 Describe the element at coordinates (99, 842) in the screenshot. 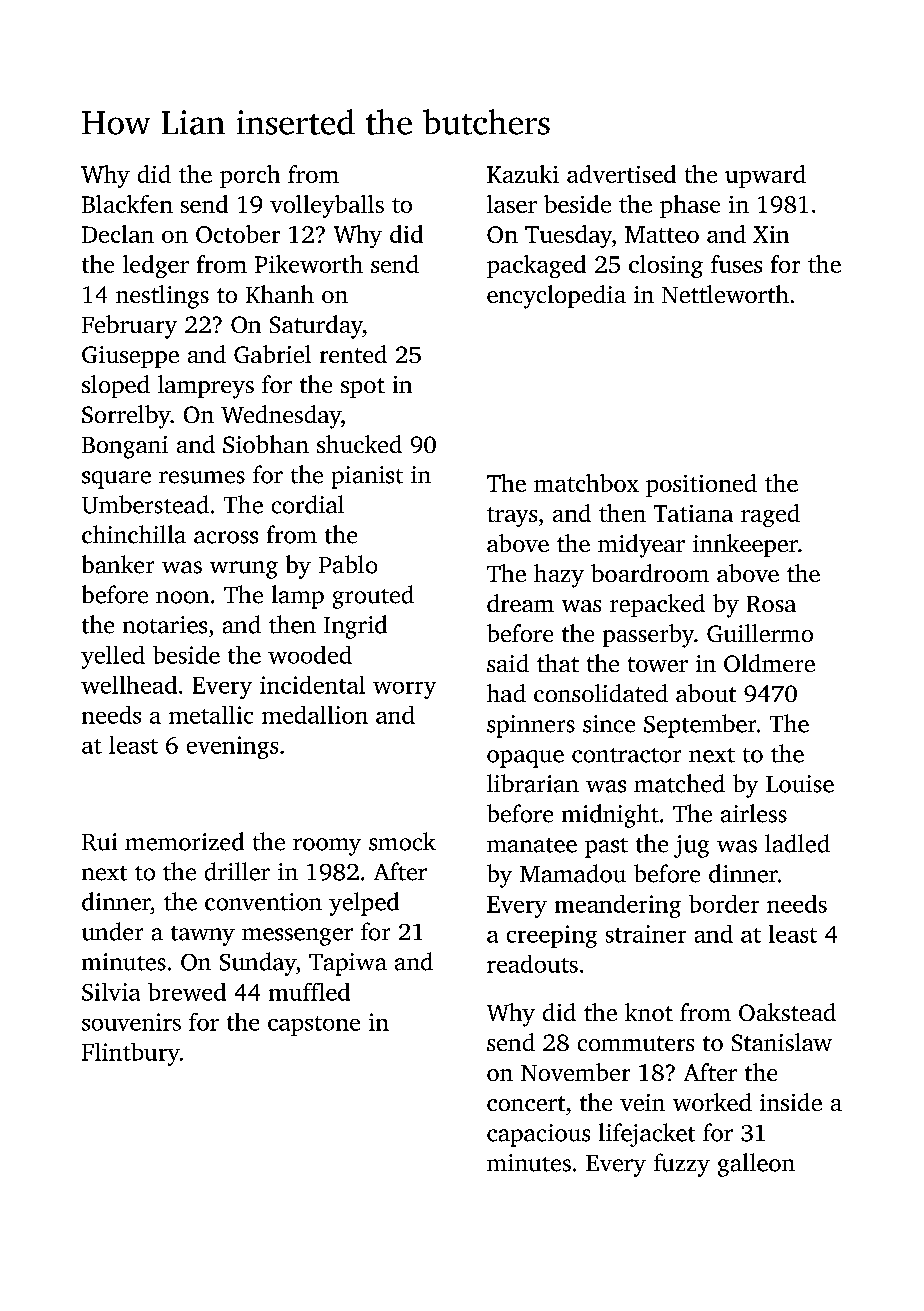

I see `Rui` at that location.
